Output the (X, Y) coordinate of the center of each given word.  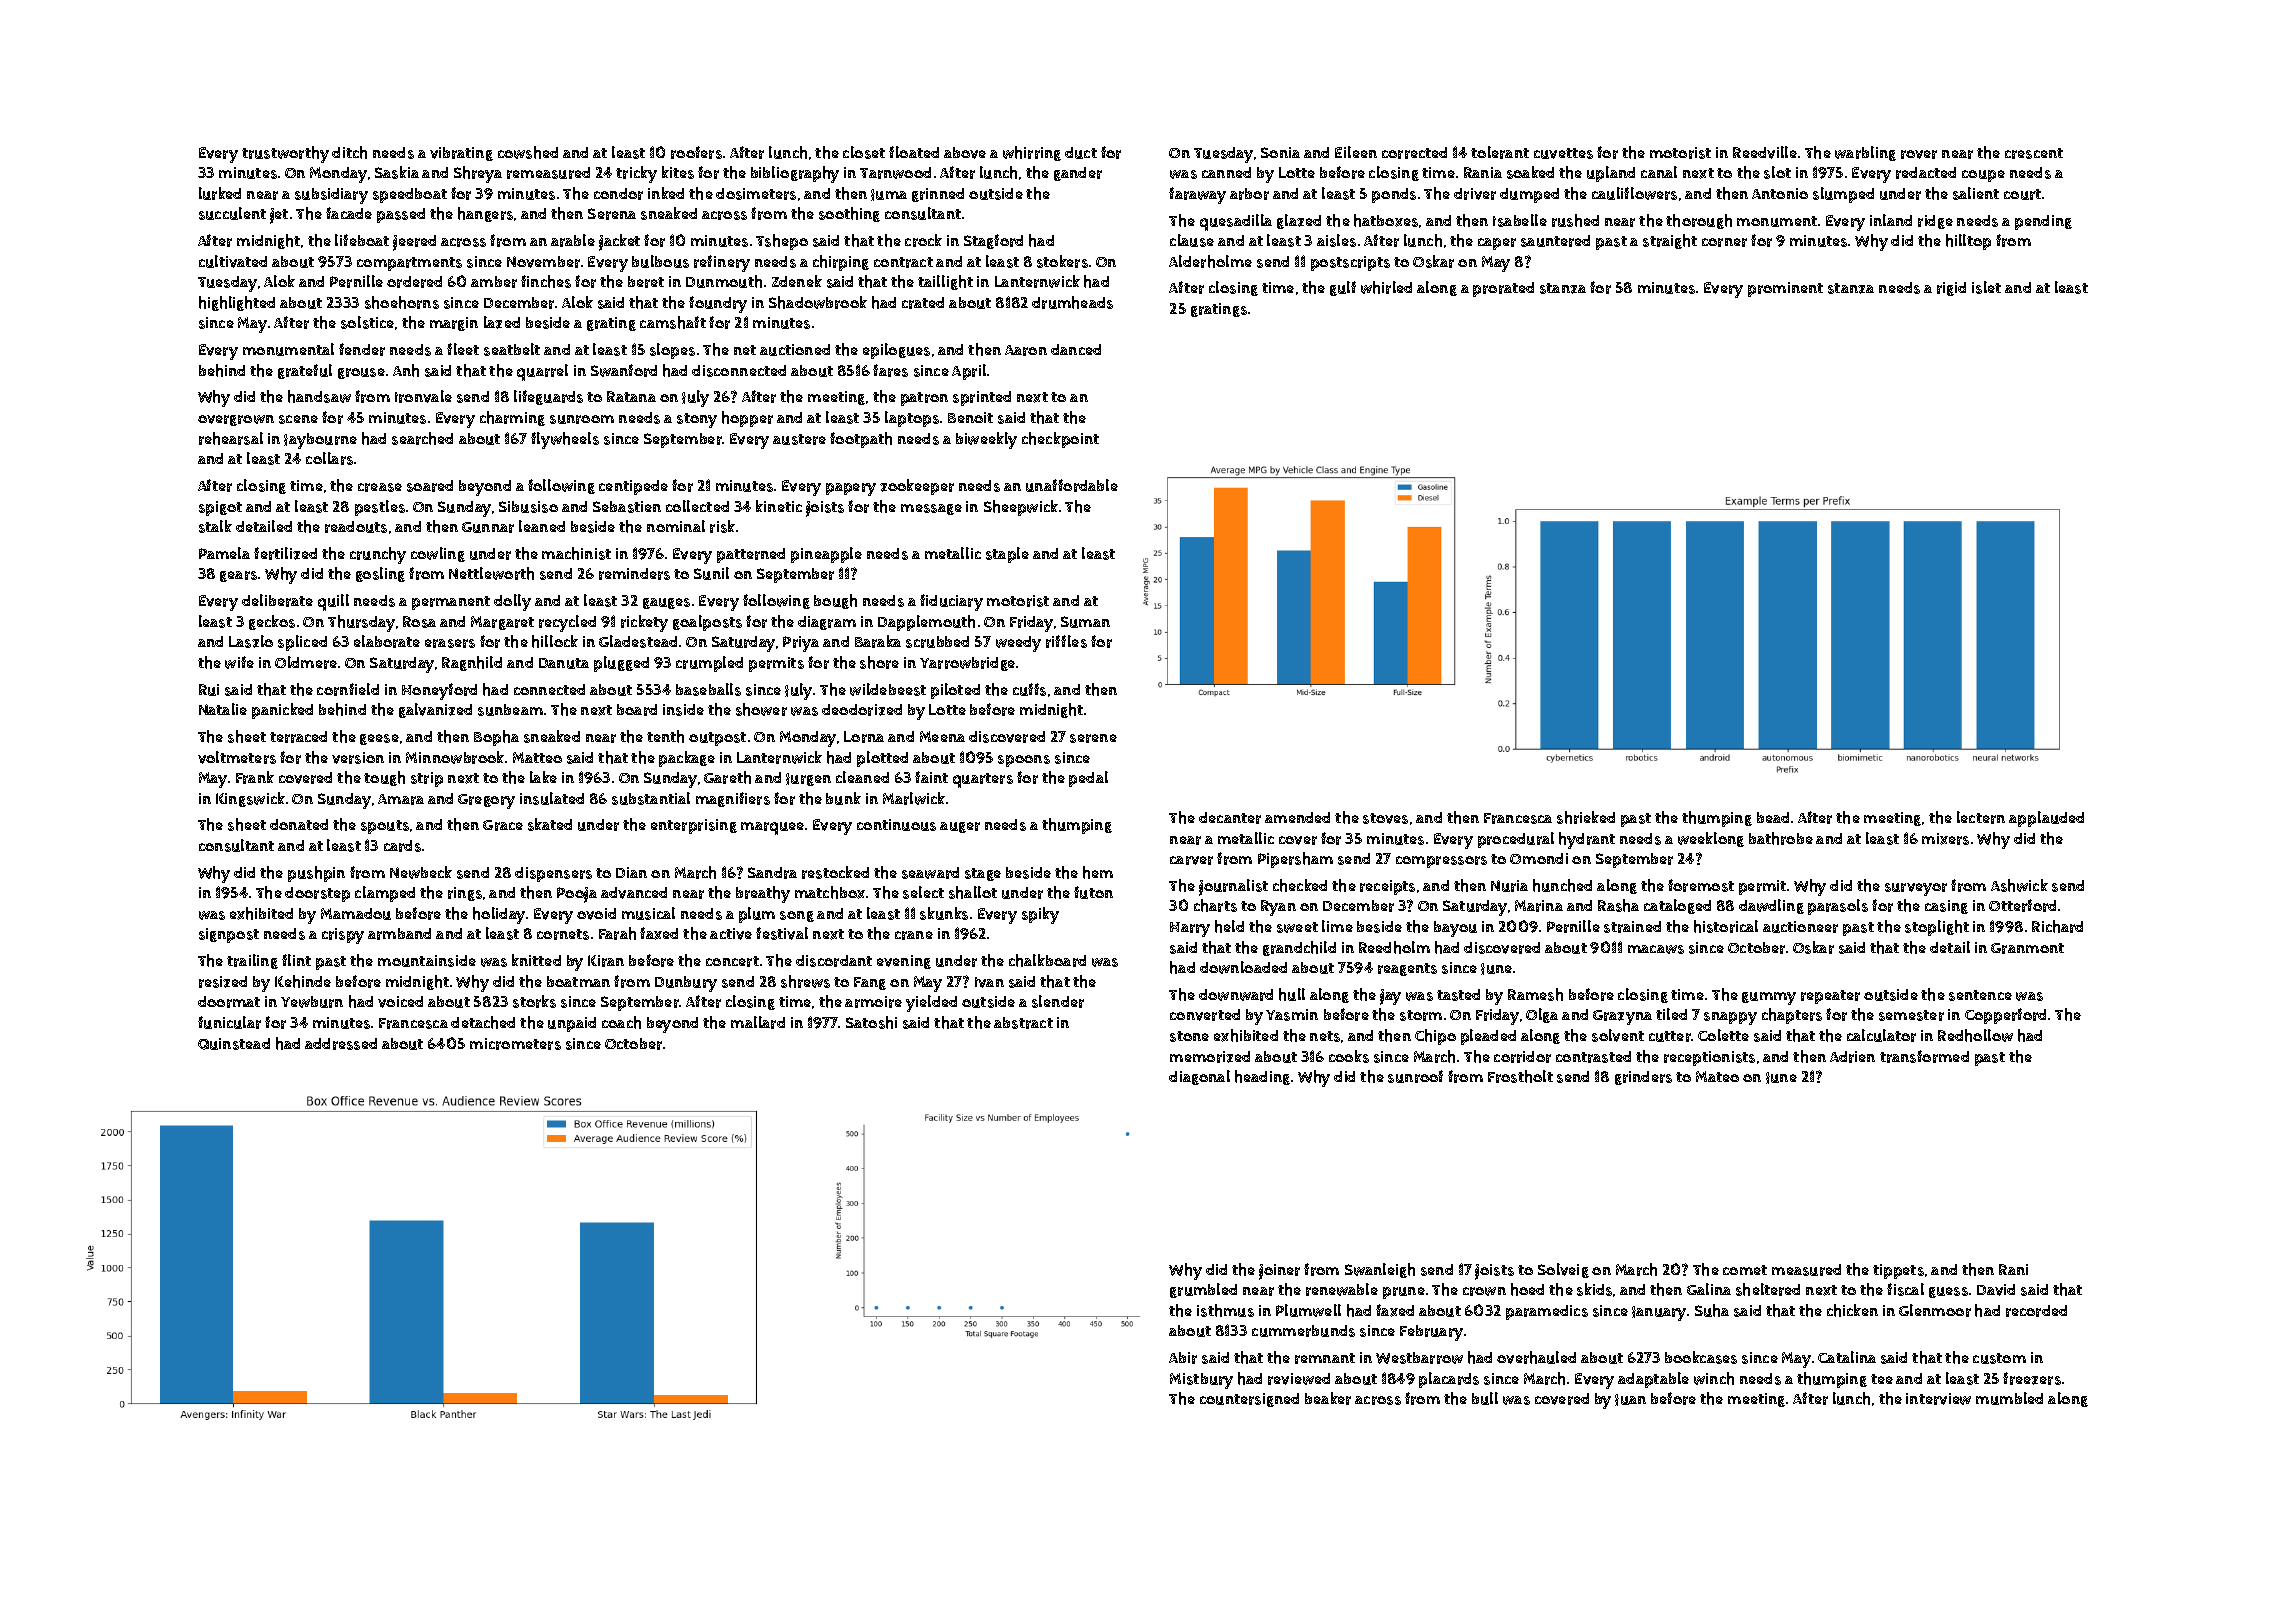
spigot (220, 508)
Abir (1183, 1358)
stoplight (1937, 928)
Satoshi (871, 1022)
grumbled (1203, 1290)
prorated (1503, 289)
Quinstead (234, 1044)
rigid (1951, 289)
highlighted (237, 303)
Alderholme (1210, 261)
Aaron (1026, 350)
